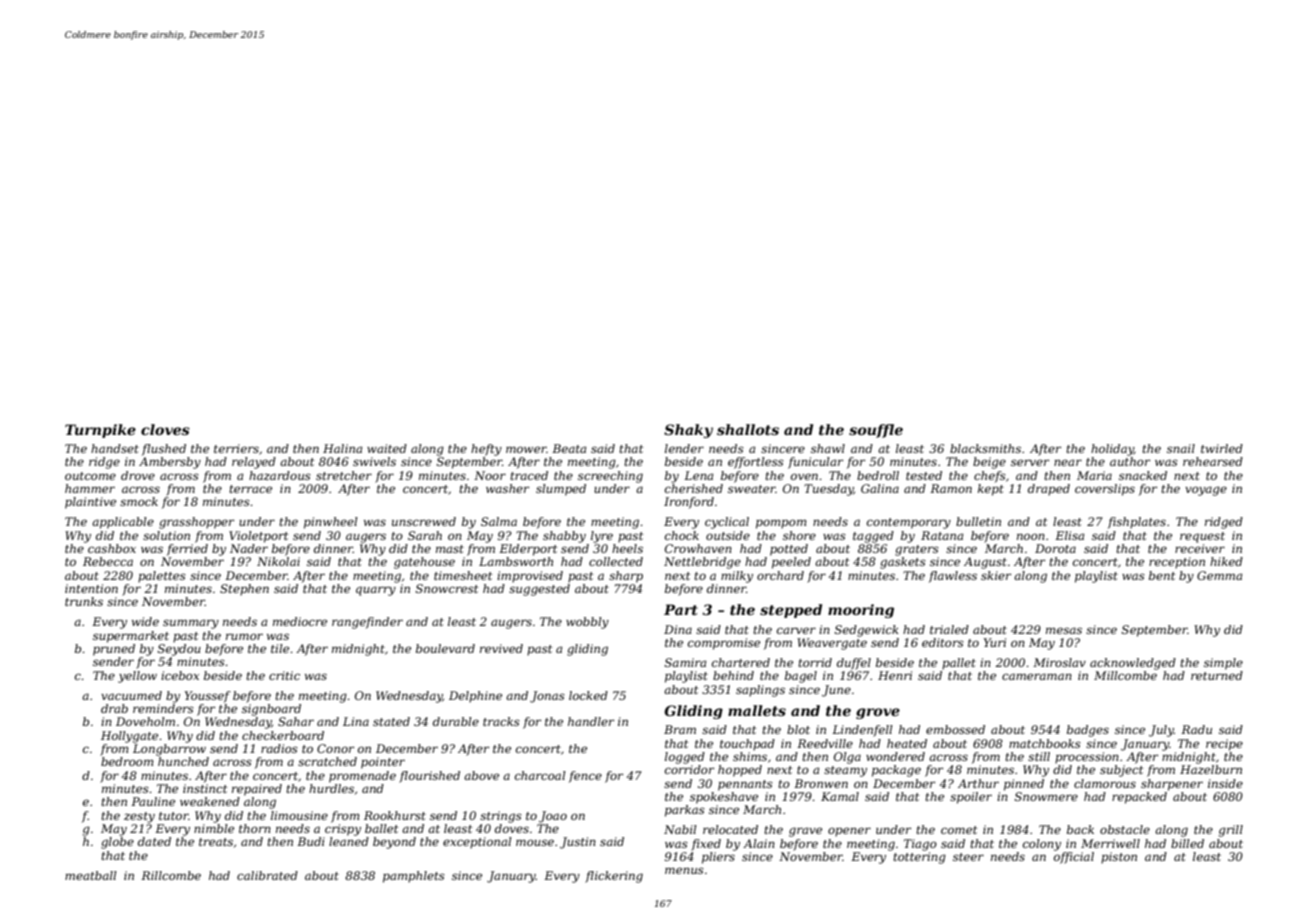 The height and width of the document is (924, 1308). Describe the element at coordinates (179, 650) in the document. I see `Seydou` at that location.
